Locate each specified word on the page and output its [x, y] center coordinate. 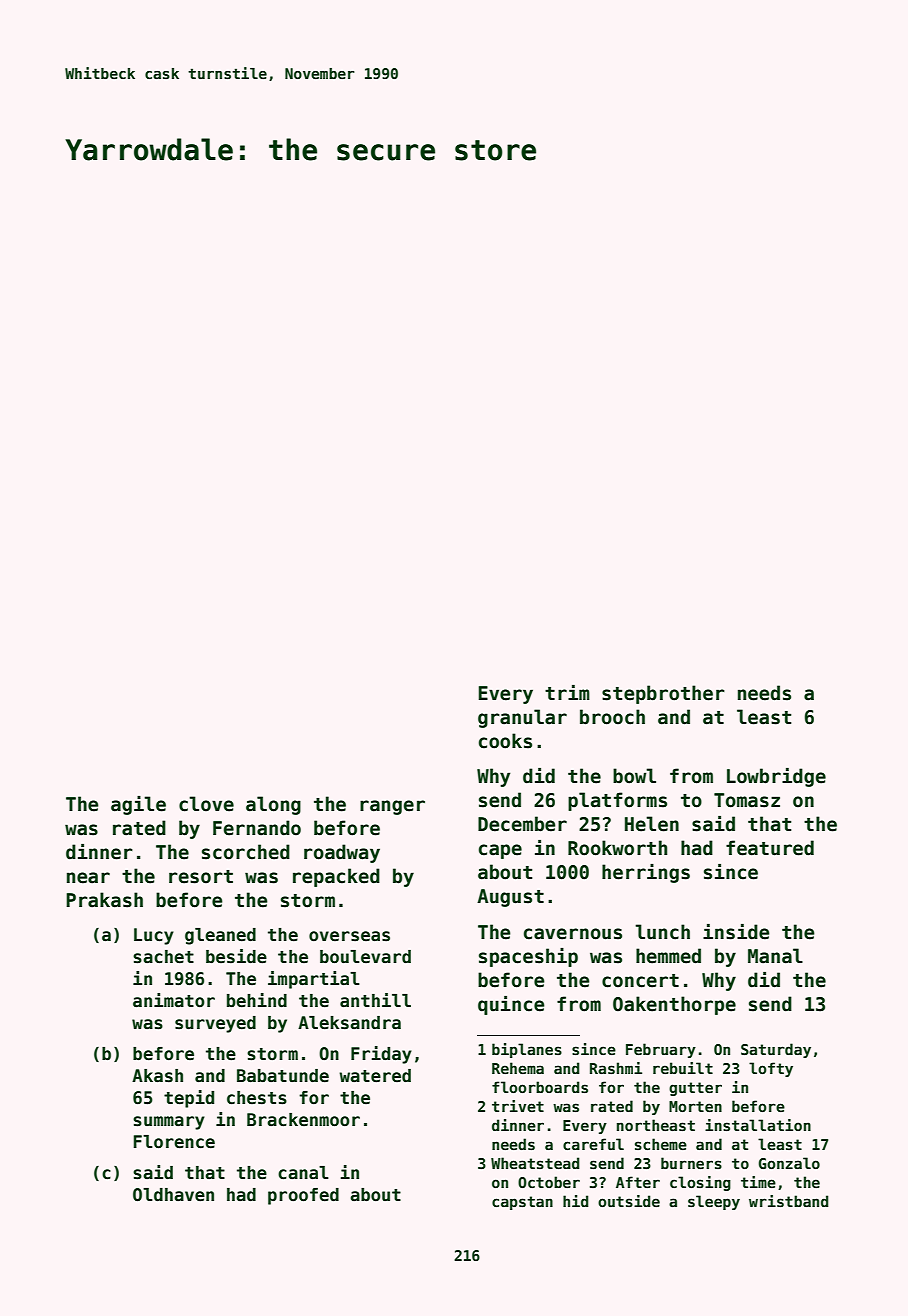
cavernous [573, 934]
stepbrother [663, 694]
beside [236, 956]
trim [567, 692]
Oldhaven [173, 1195]
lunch [662, 932]
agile [138, 805]
